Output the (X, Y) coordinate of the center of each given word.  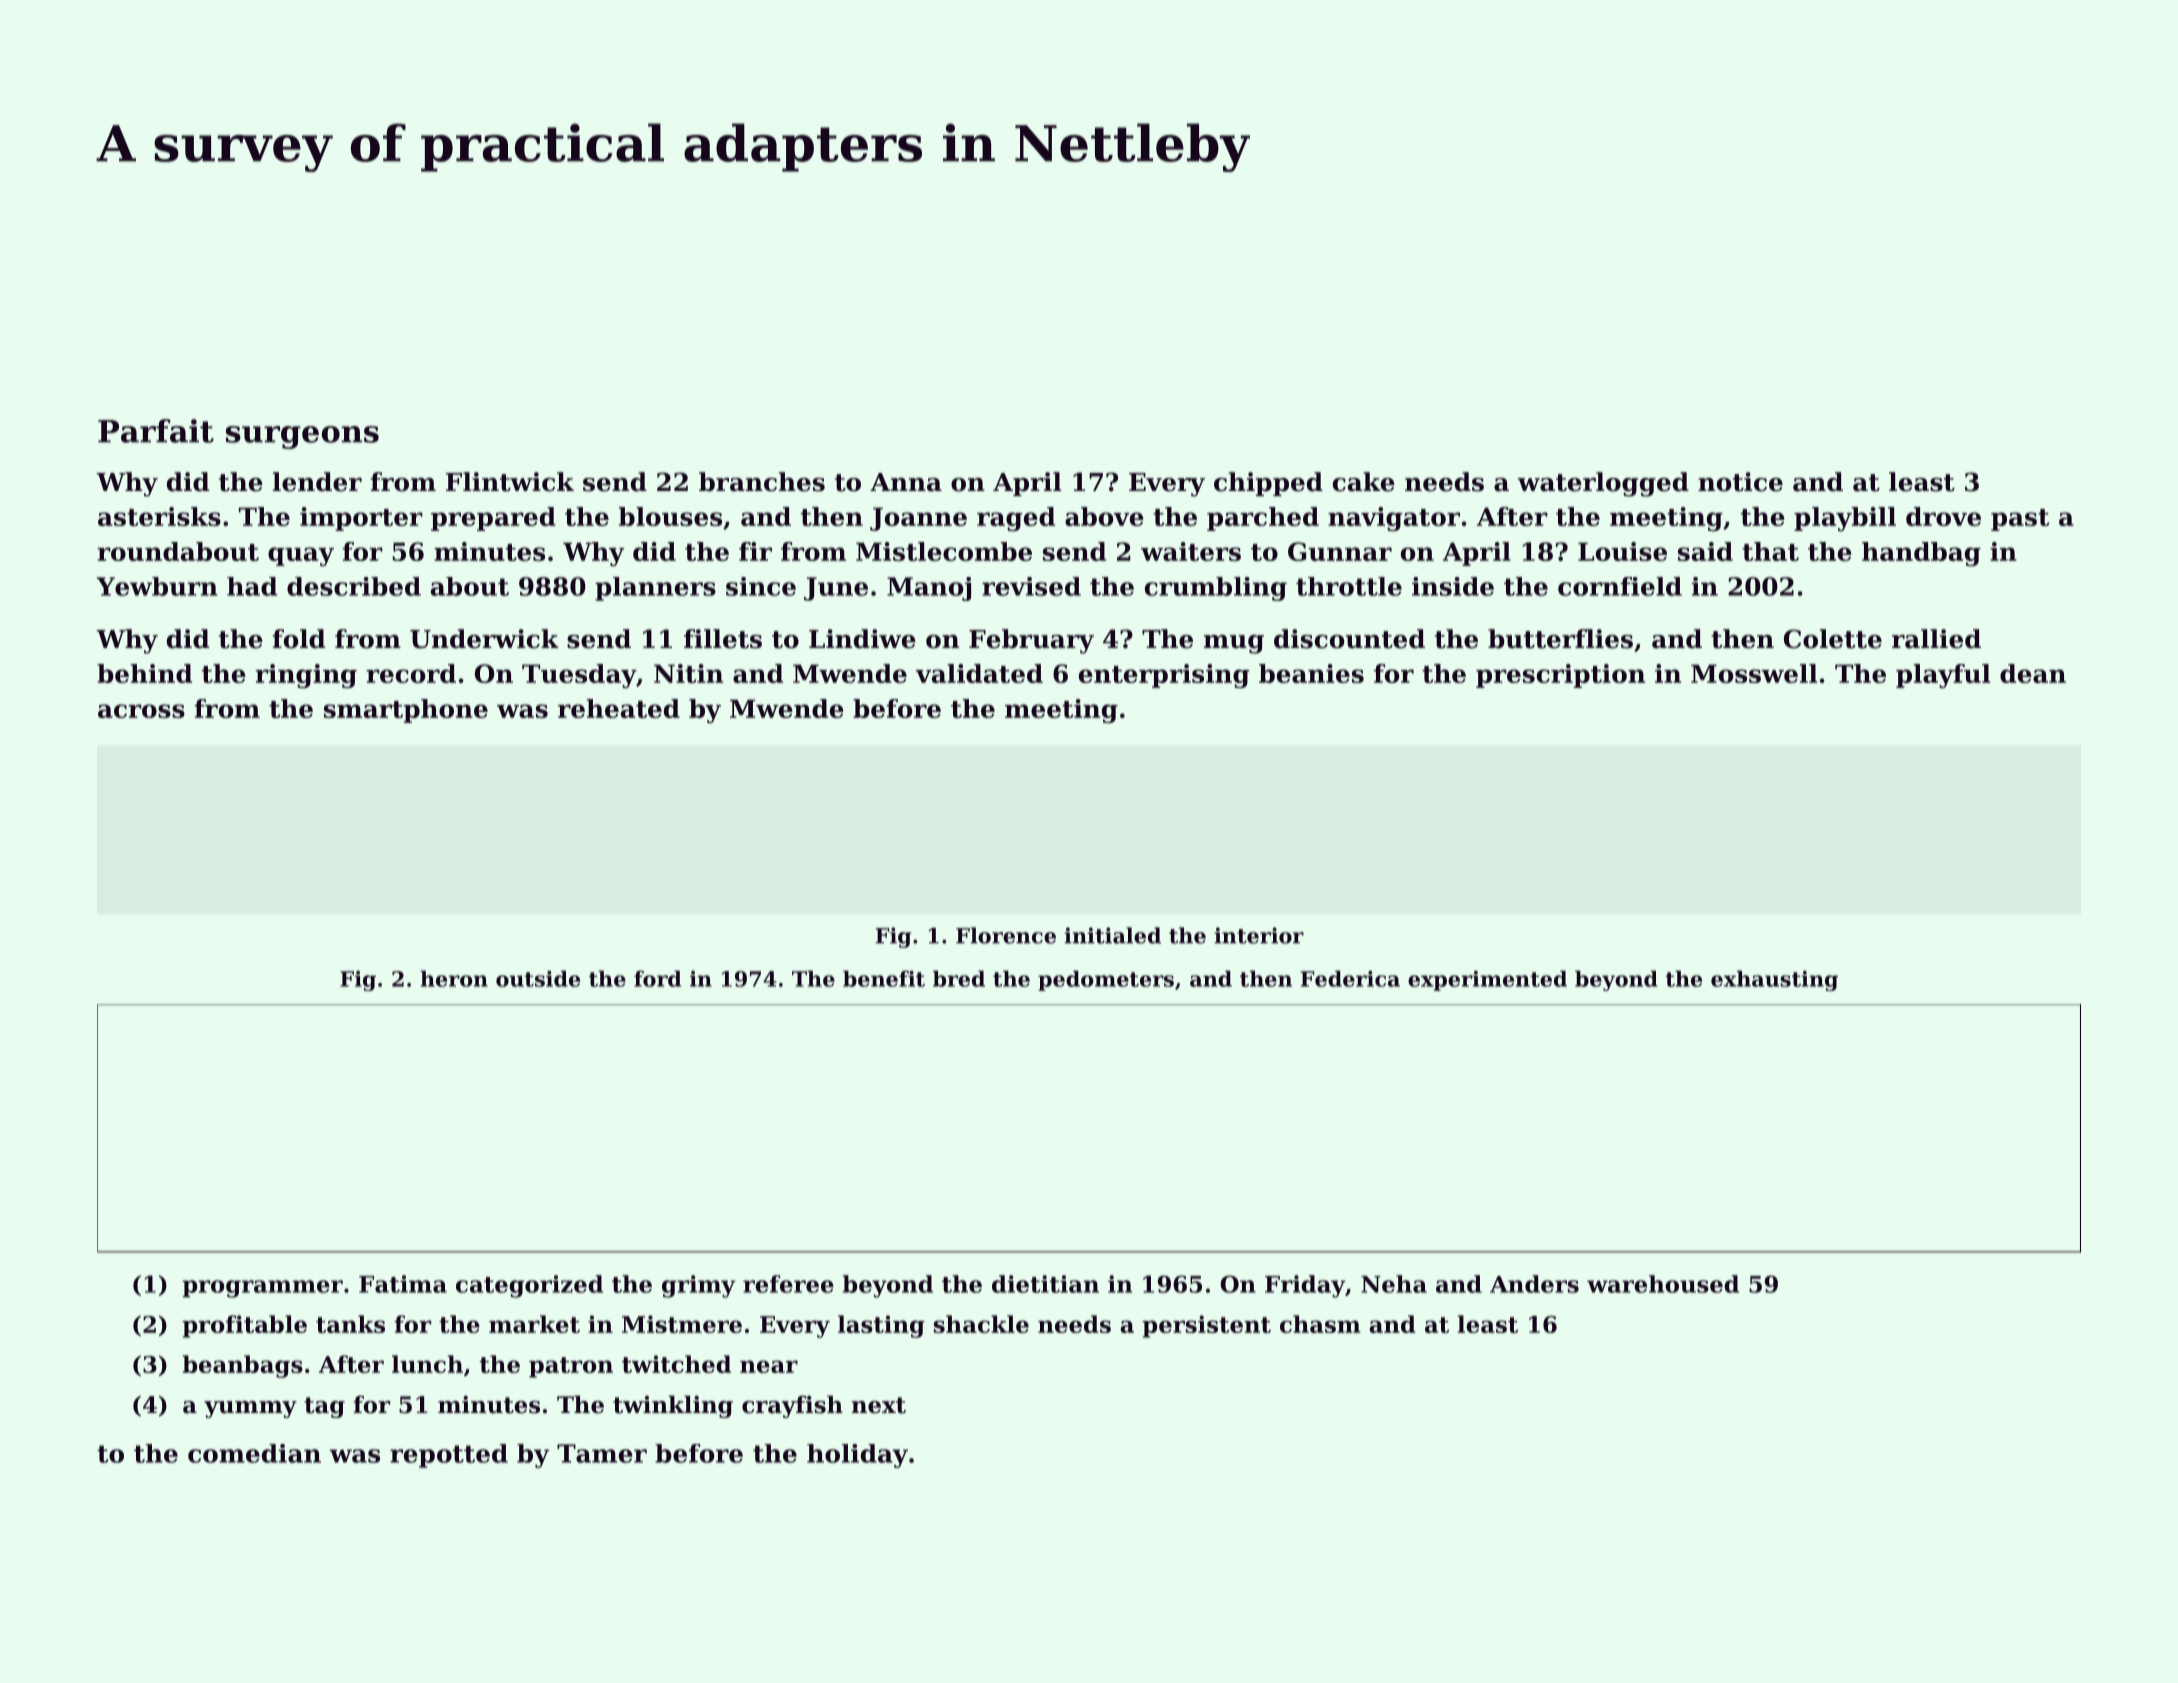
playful (1943, 676)
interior (1259, 935)
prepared (493, 519)
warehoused (1663, 1284)
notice (1740, 482)
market (534, 1324)
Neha (1394, 1284)
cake (1364, 482)
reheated (619, 708)
